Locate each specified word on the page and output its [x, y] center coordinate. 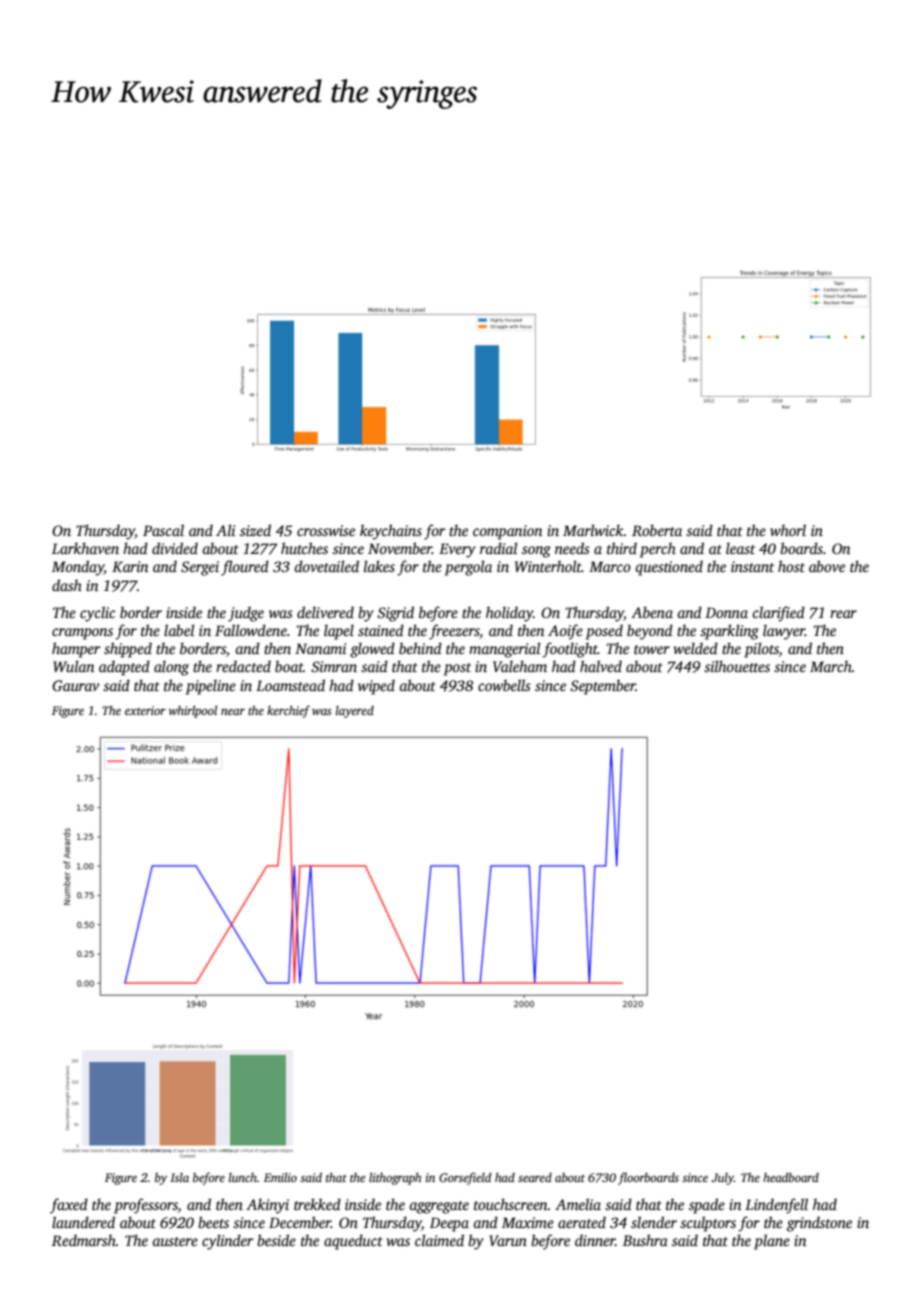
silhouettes [737, 666]
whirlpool [193, 712]
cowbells [504, 685]
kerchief [288, 711]
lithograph [395, 1179]
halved [601, 666]
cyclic [97, 614]
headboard [791, 1177]
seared [535, 1177]
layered [355, 712]
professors [146, 1206]
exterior [145, 710]
